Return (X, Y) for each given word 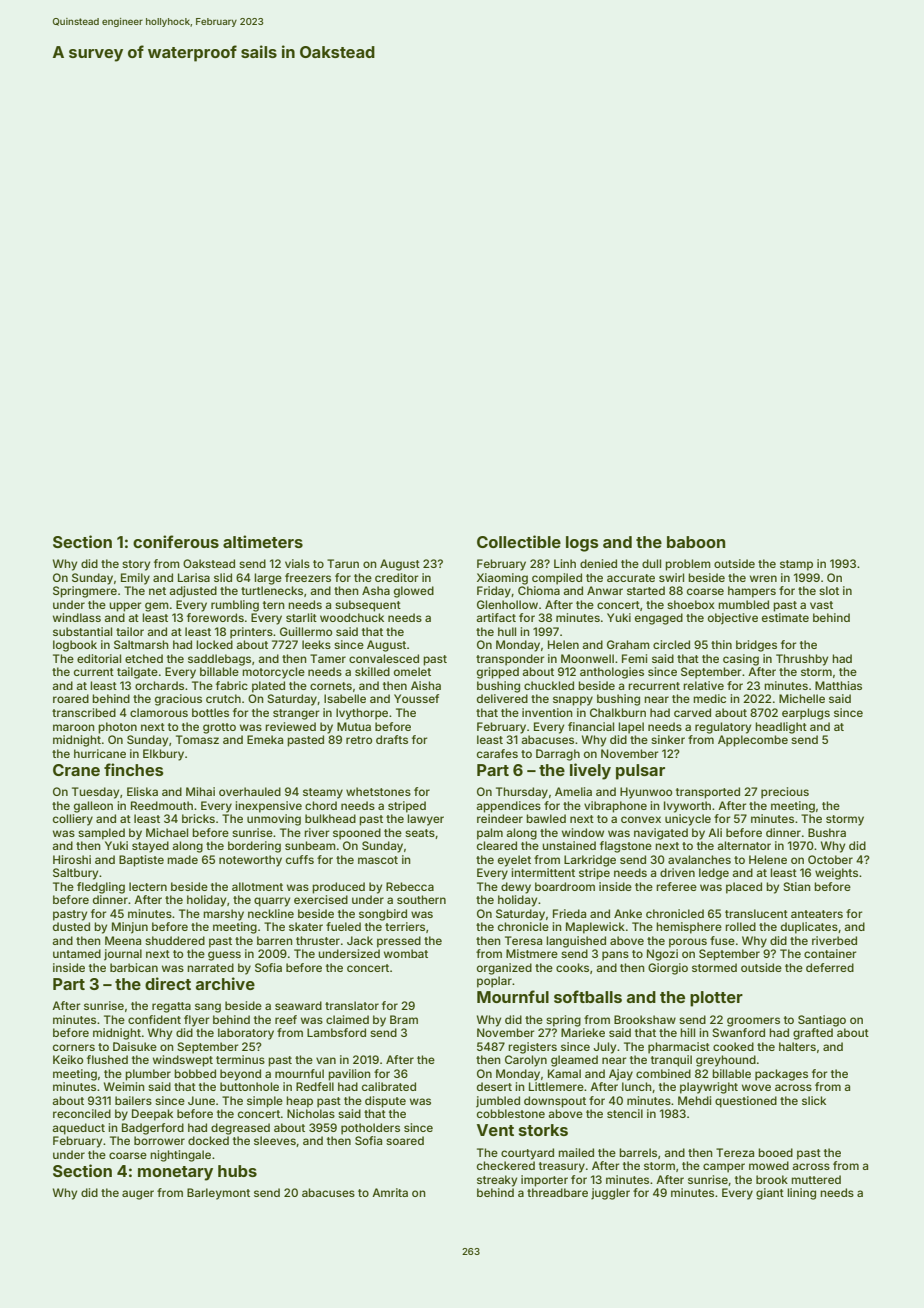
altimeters (263, 541)
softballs (588, 996)
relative (703, 685)
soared (405, 1140)
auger (138, 1195)
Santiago (822, 1021)
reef (286, 1019)
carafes (497, 753)
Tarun (343, 563)
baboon (696, 542)
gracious (178, 700)
